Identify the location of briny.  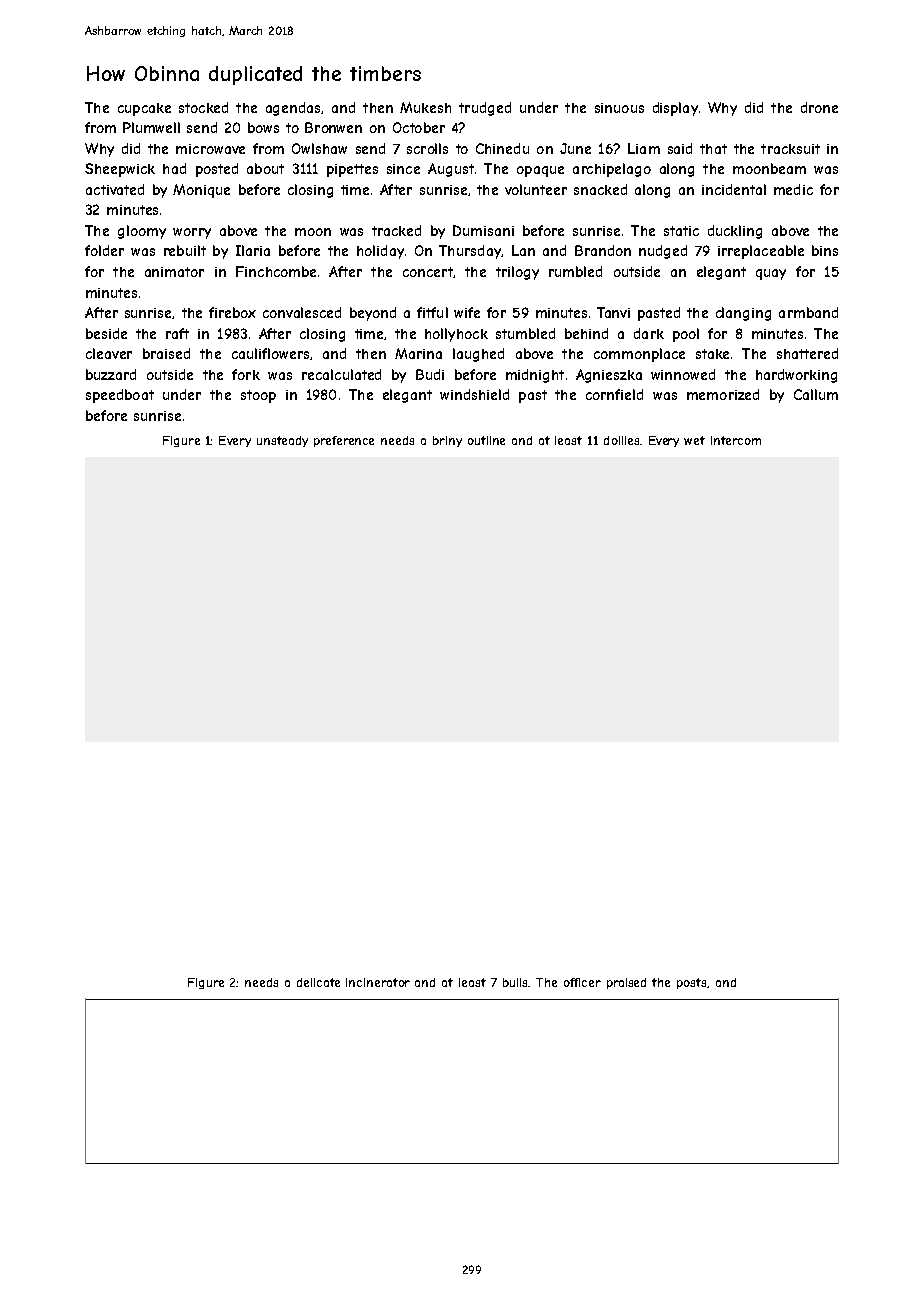
(447, 441).
